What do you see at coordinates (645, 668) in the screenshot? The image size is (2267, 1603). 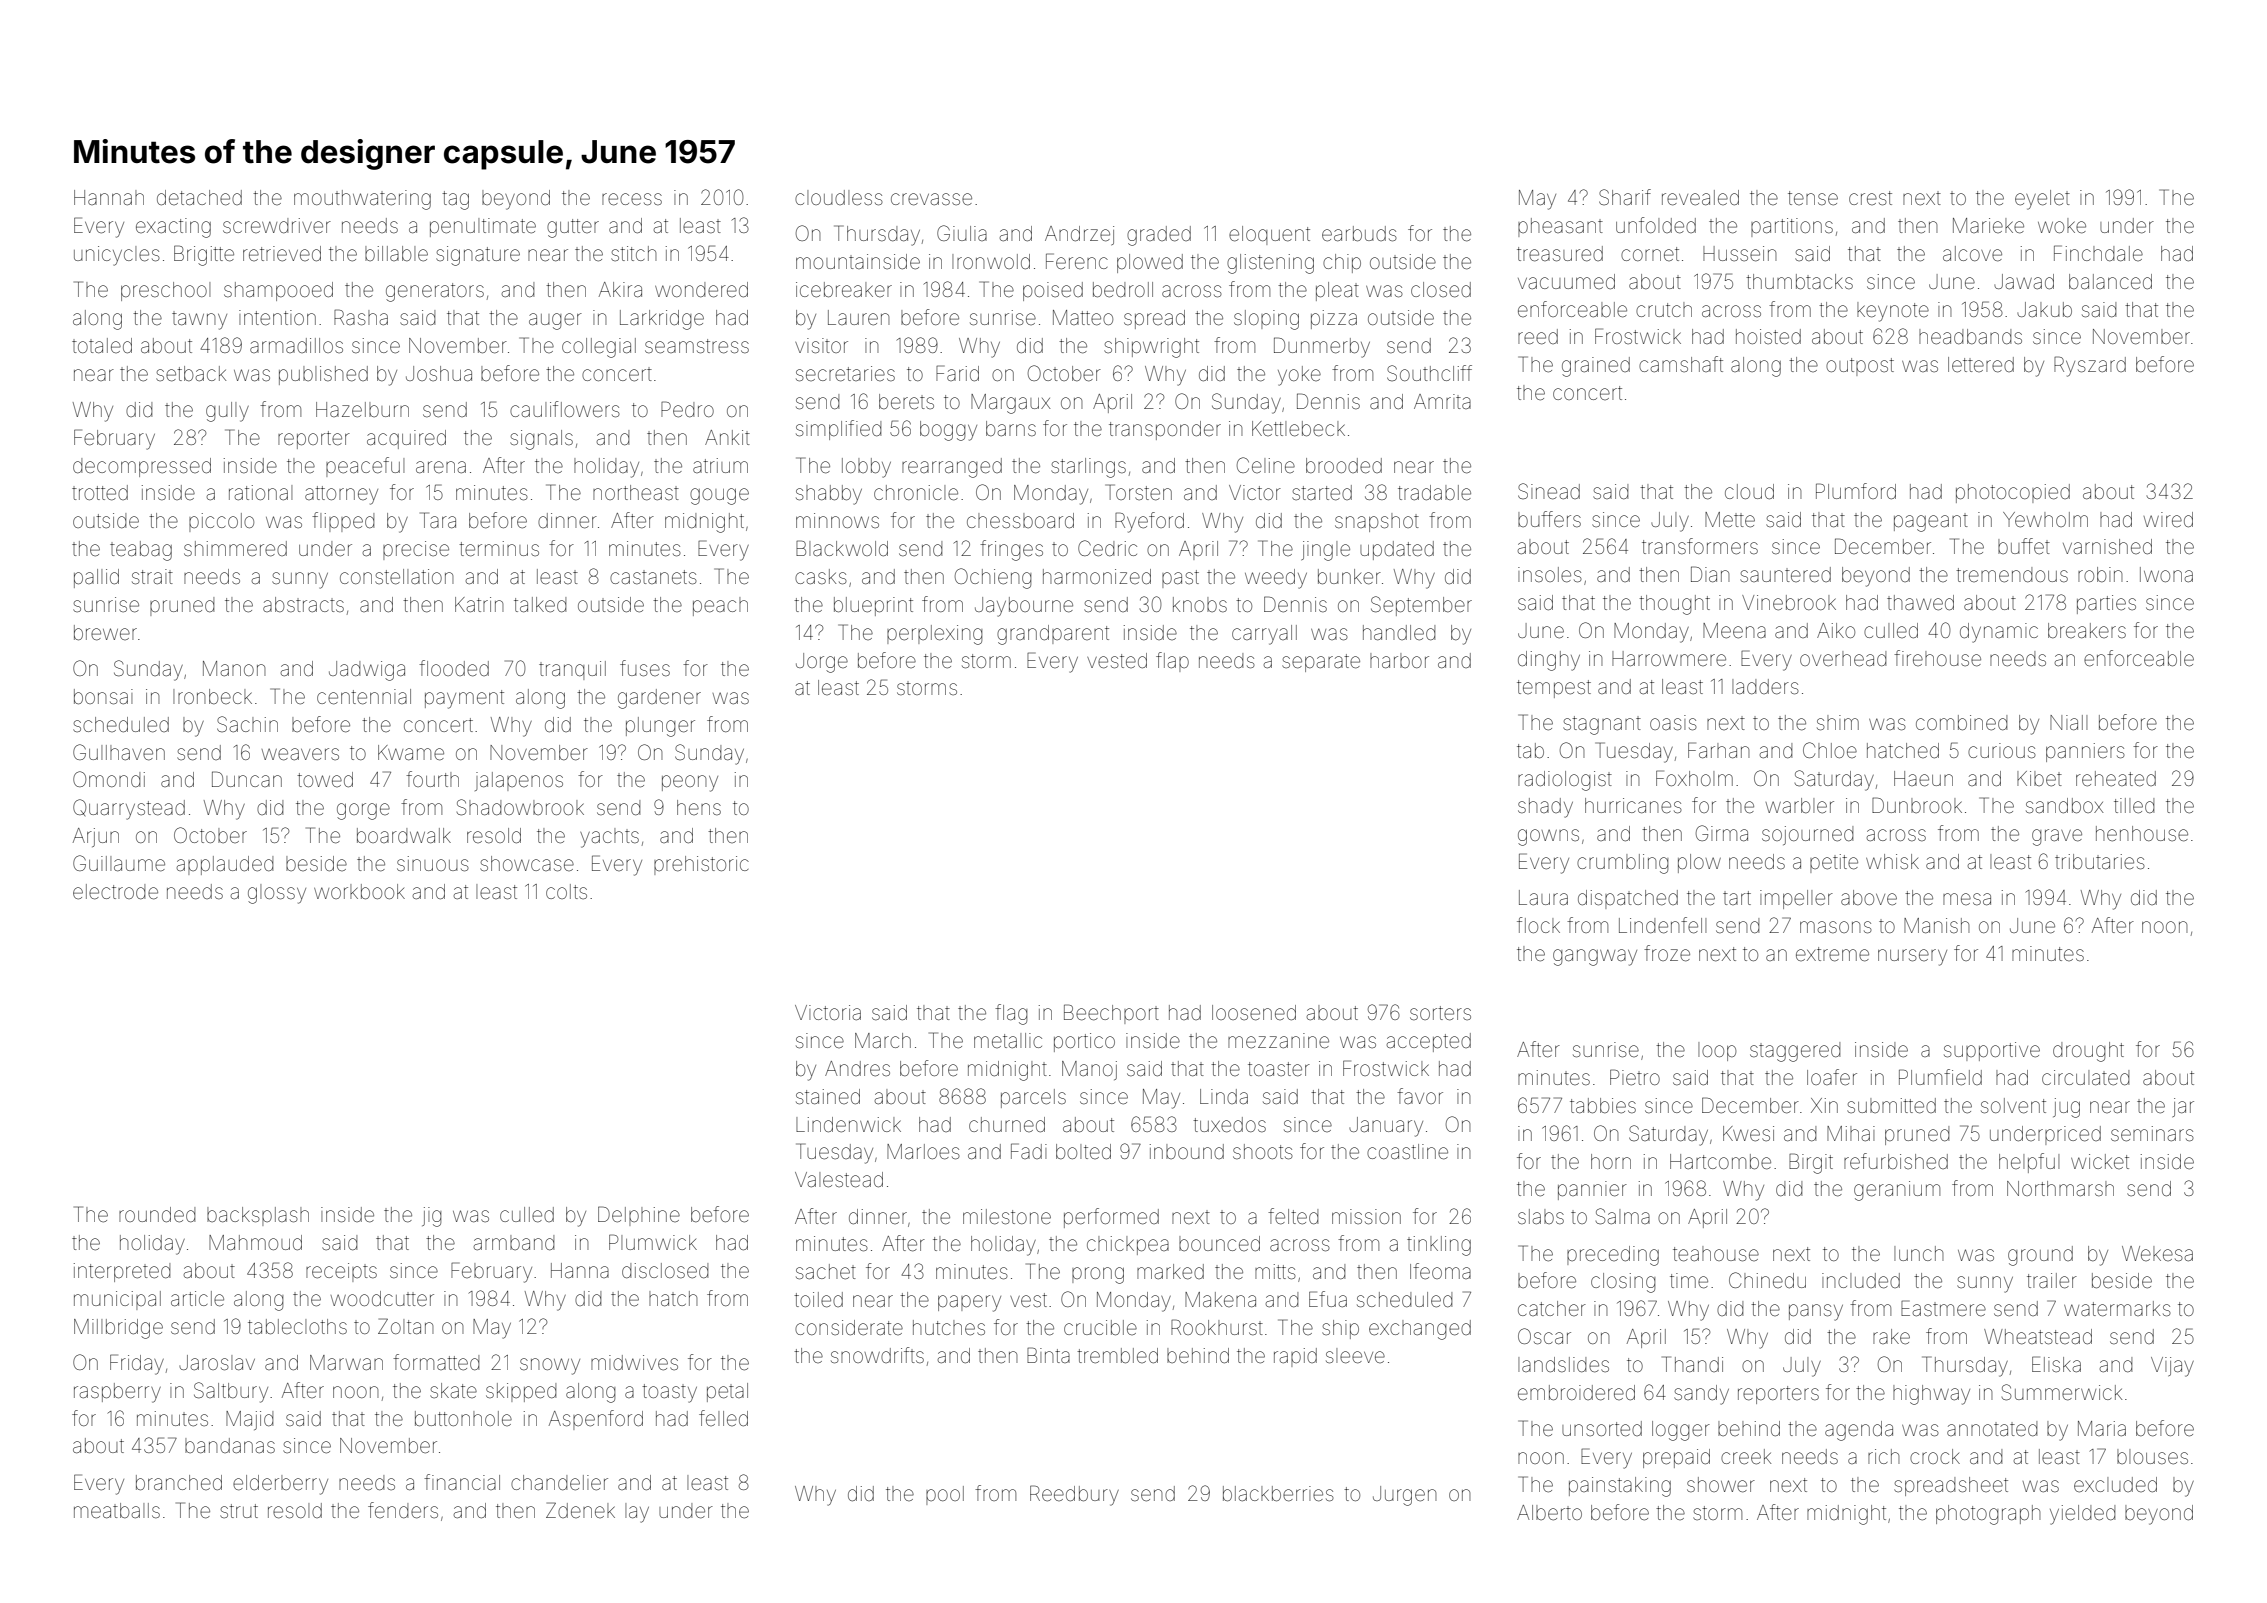 I see `fuses` at bounding box center [645, 668].
